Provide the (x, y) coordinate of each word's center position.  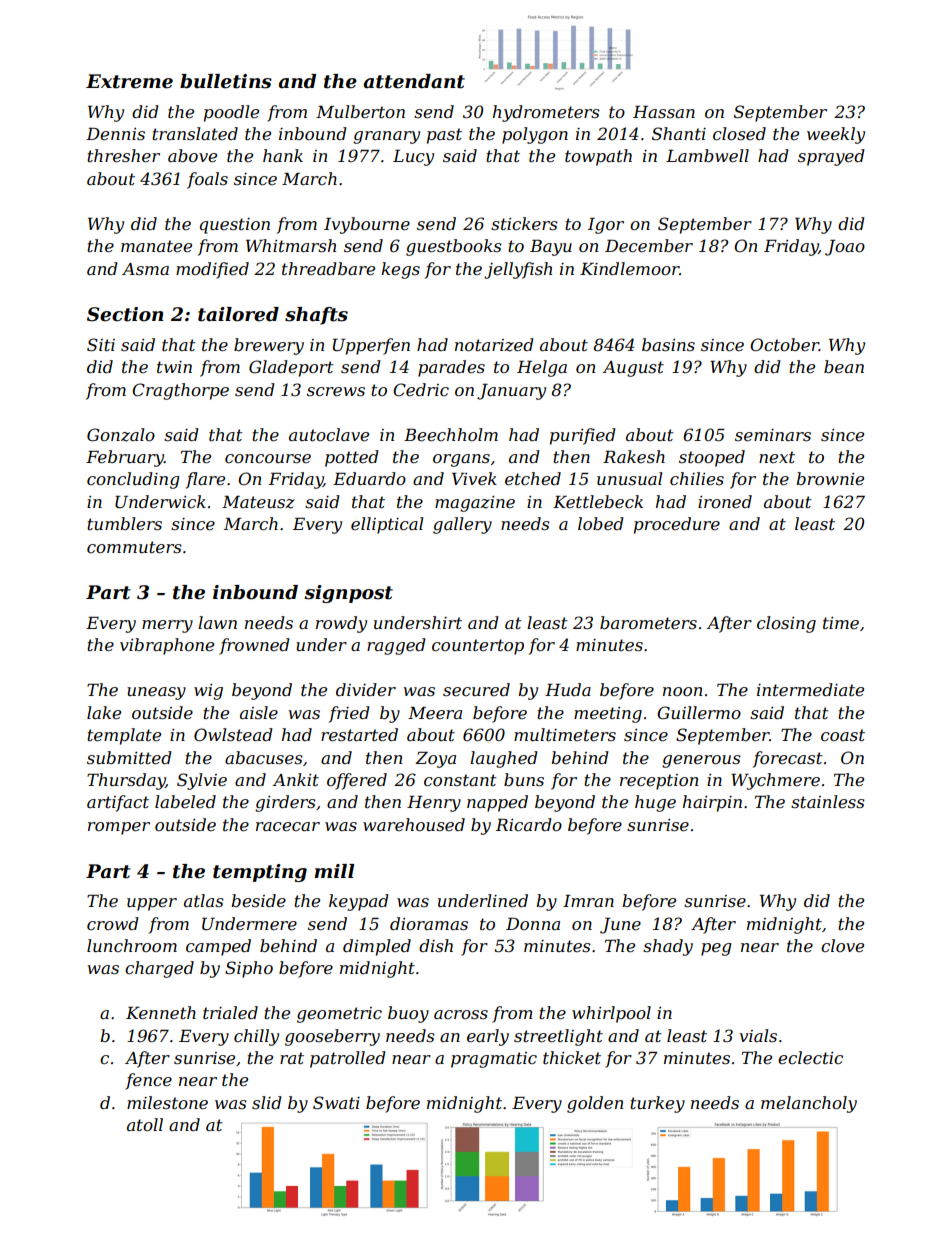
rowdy (341, 624)
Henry (434, 804)
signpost (348, 594)
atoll (145, 1124)
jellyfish (518, 270)
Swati (336, 1102)
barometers (648, 622)
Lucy (413, 158)
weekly (836, 135)
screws (336, 391)
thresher (123, 155)
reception (659, 782)
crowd (113, 923)
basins (668, 344)
